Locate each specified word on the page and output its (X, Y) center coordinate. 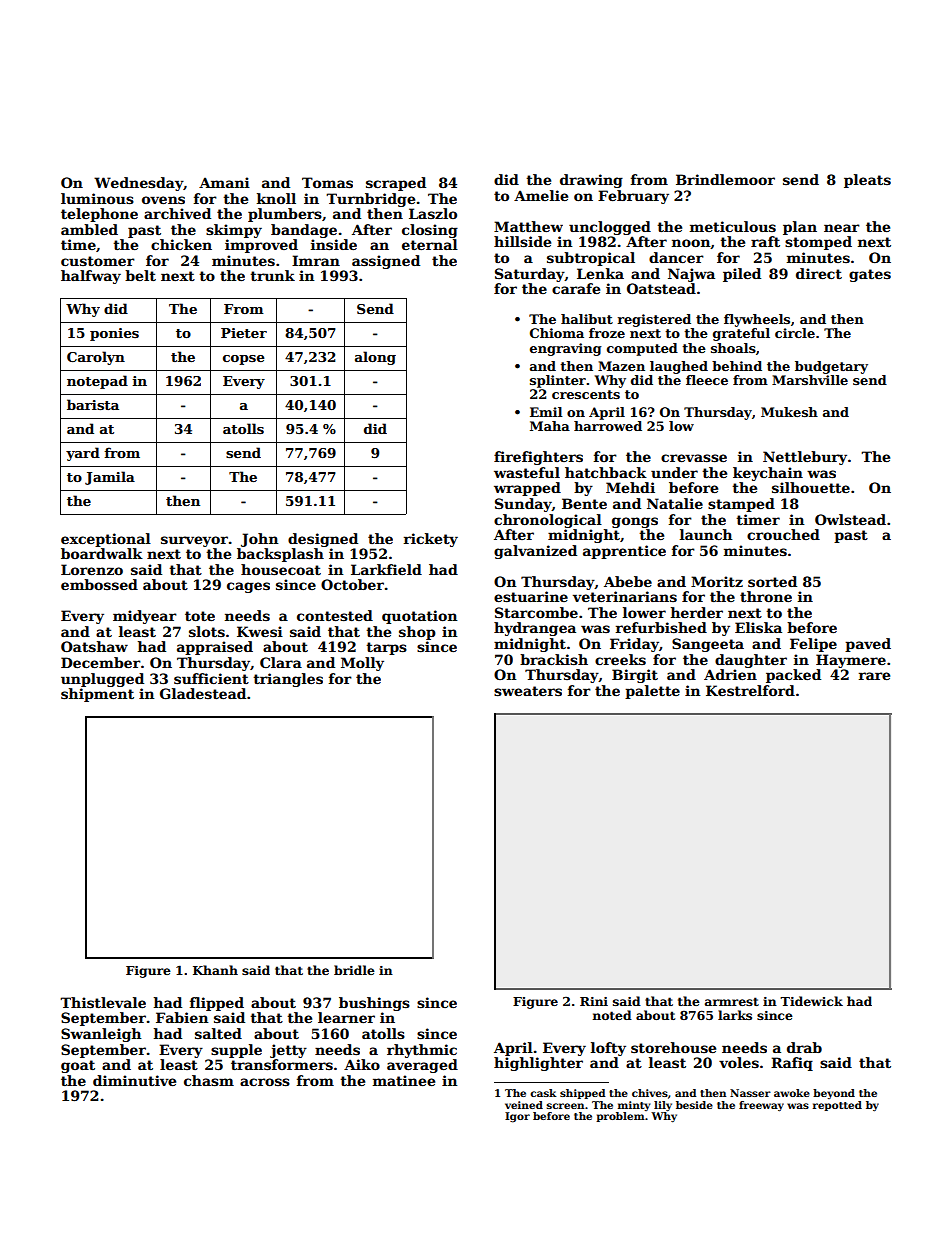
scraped (396, 184)
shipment (97, 695)
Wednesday (138, 184)
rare (874, 676)
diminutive (134, 1080)
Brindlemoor (725, 179)
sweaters (528, 691)
